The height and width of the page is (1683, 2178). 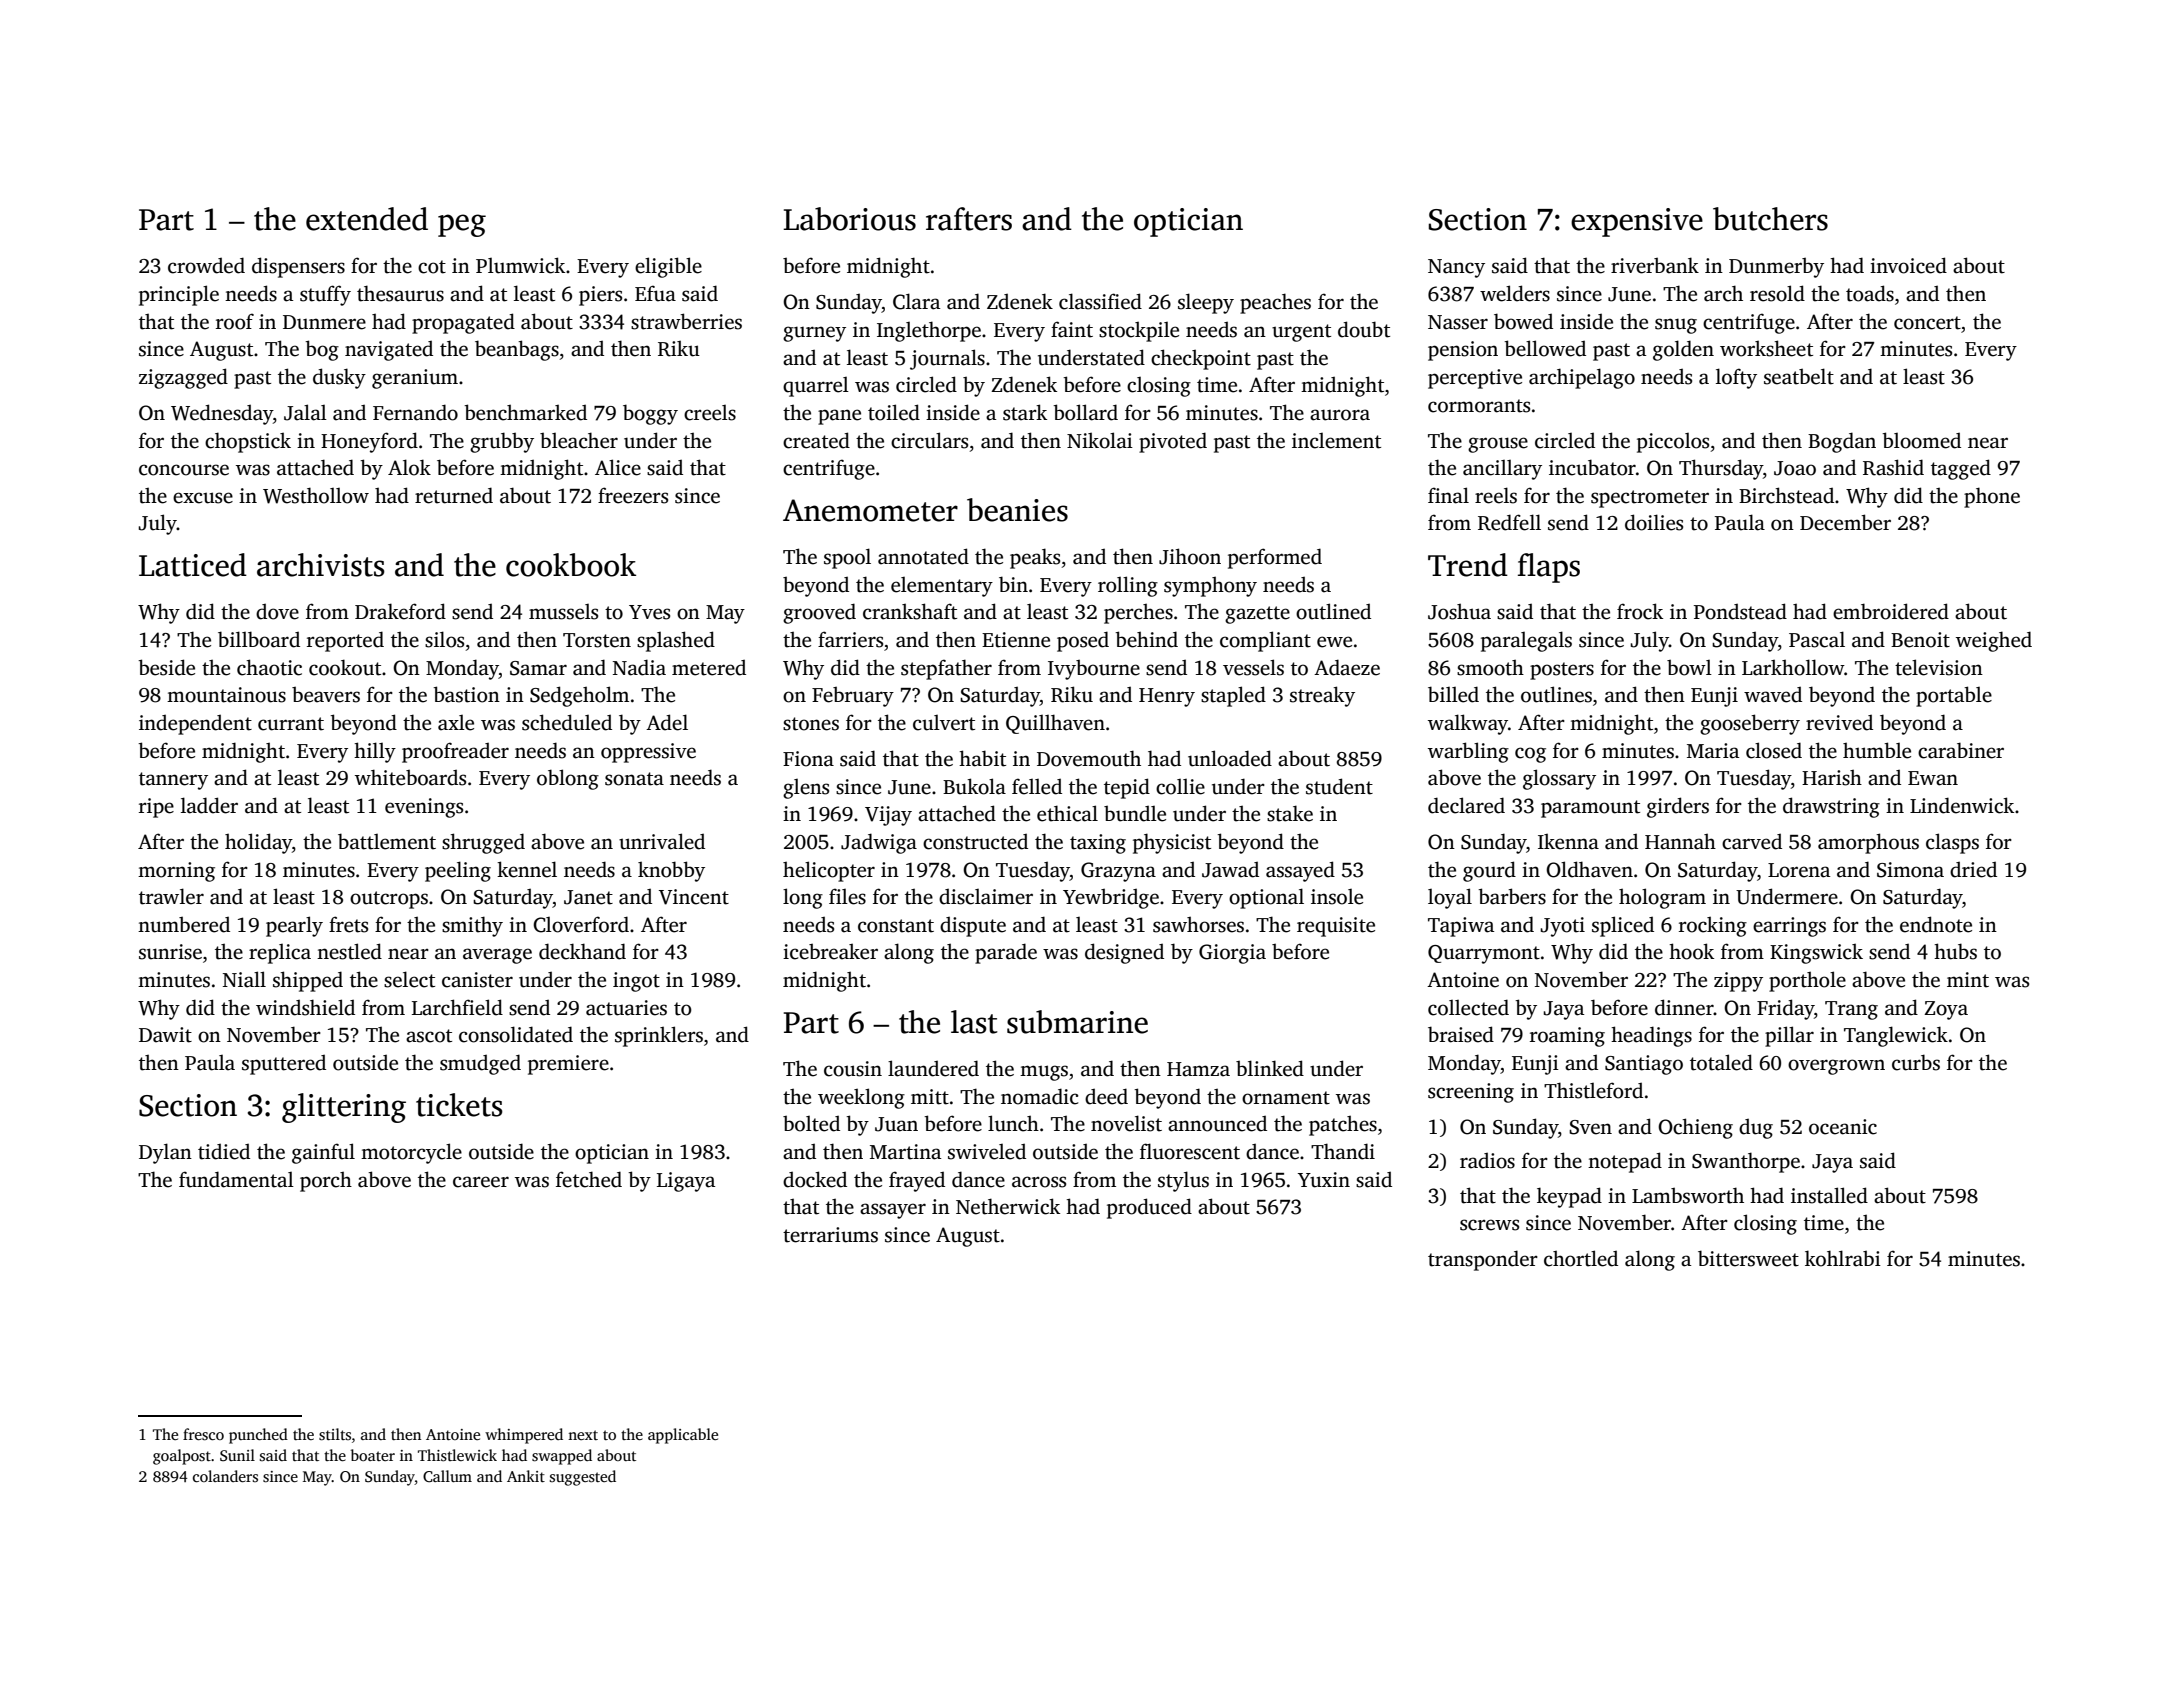 I want to click on fresco, so click(x=203, y=1434).
